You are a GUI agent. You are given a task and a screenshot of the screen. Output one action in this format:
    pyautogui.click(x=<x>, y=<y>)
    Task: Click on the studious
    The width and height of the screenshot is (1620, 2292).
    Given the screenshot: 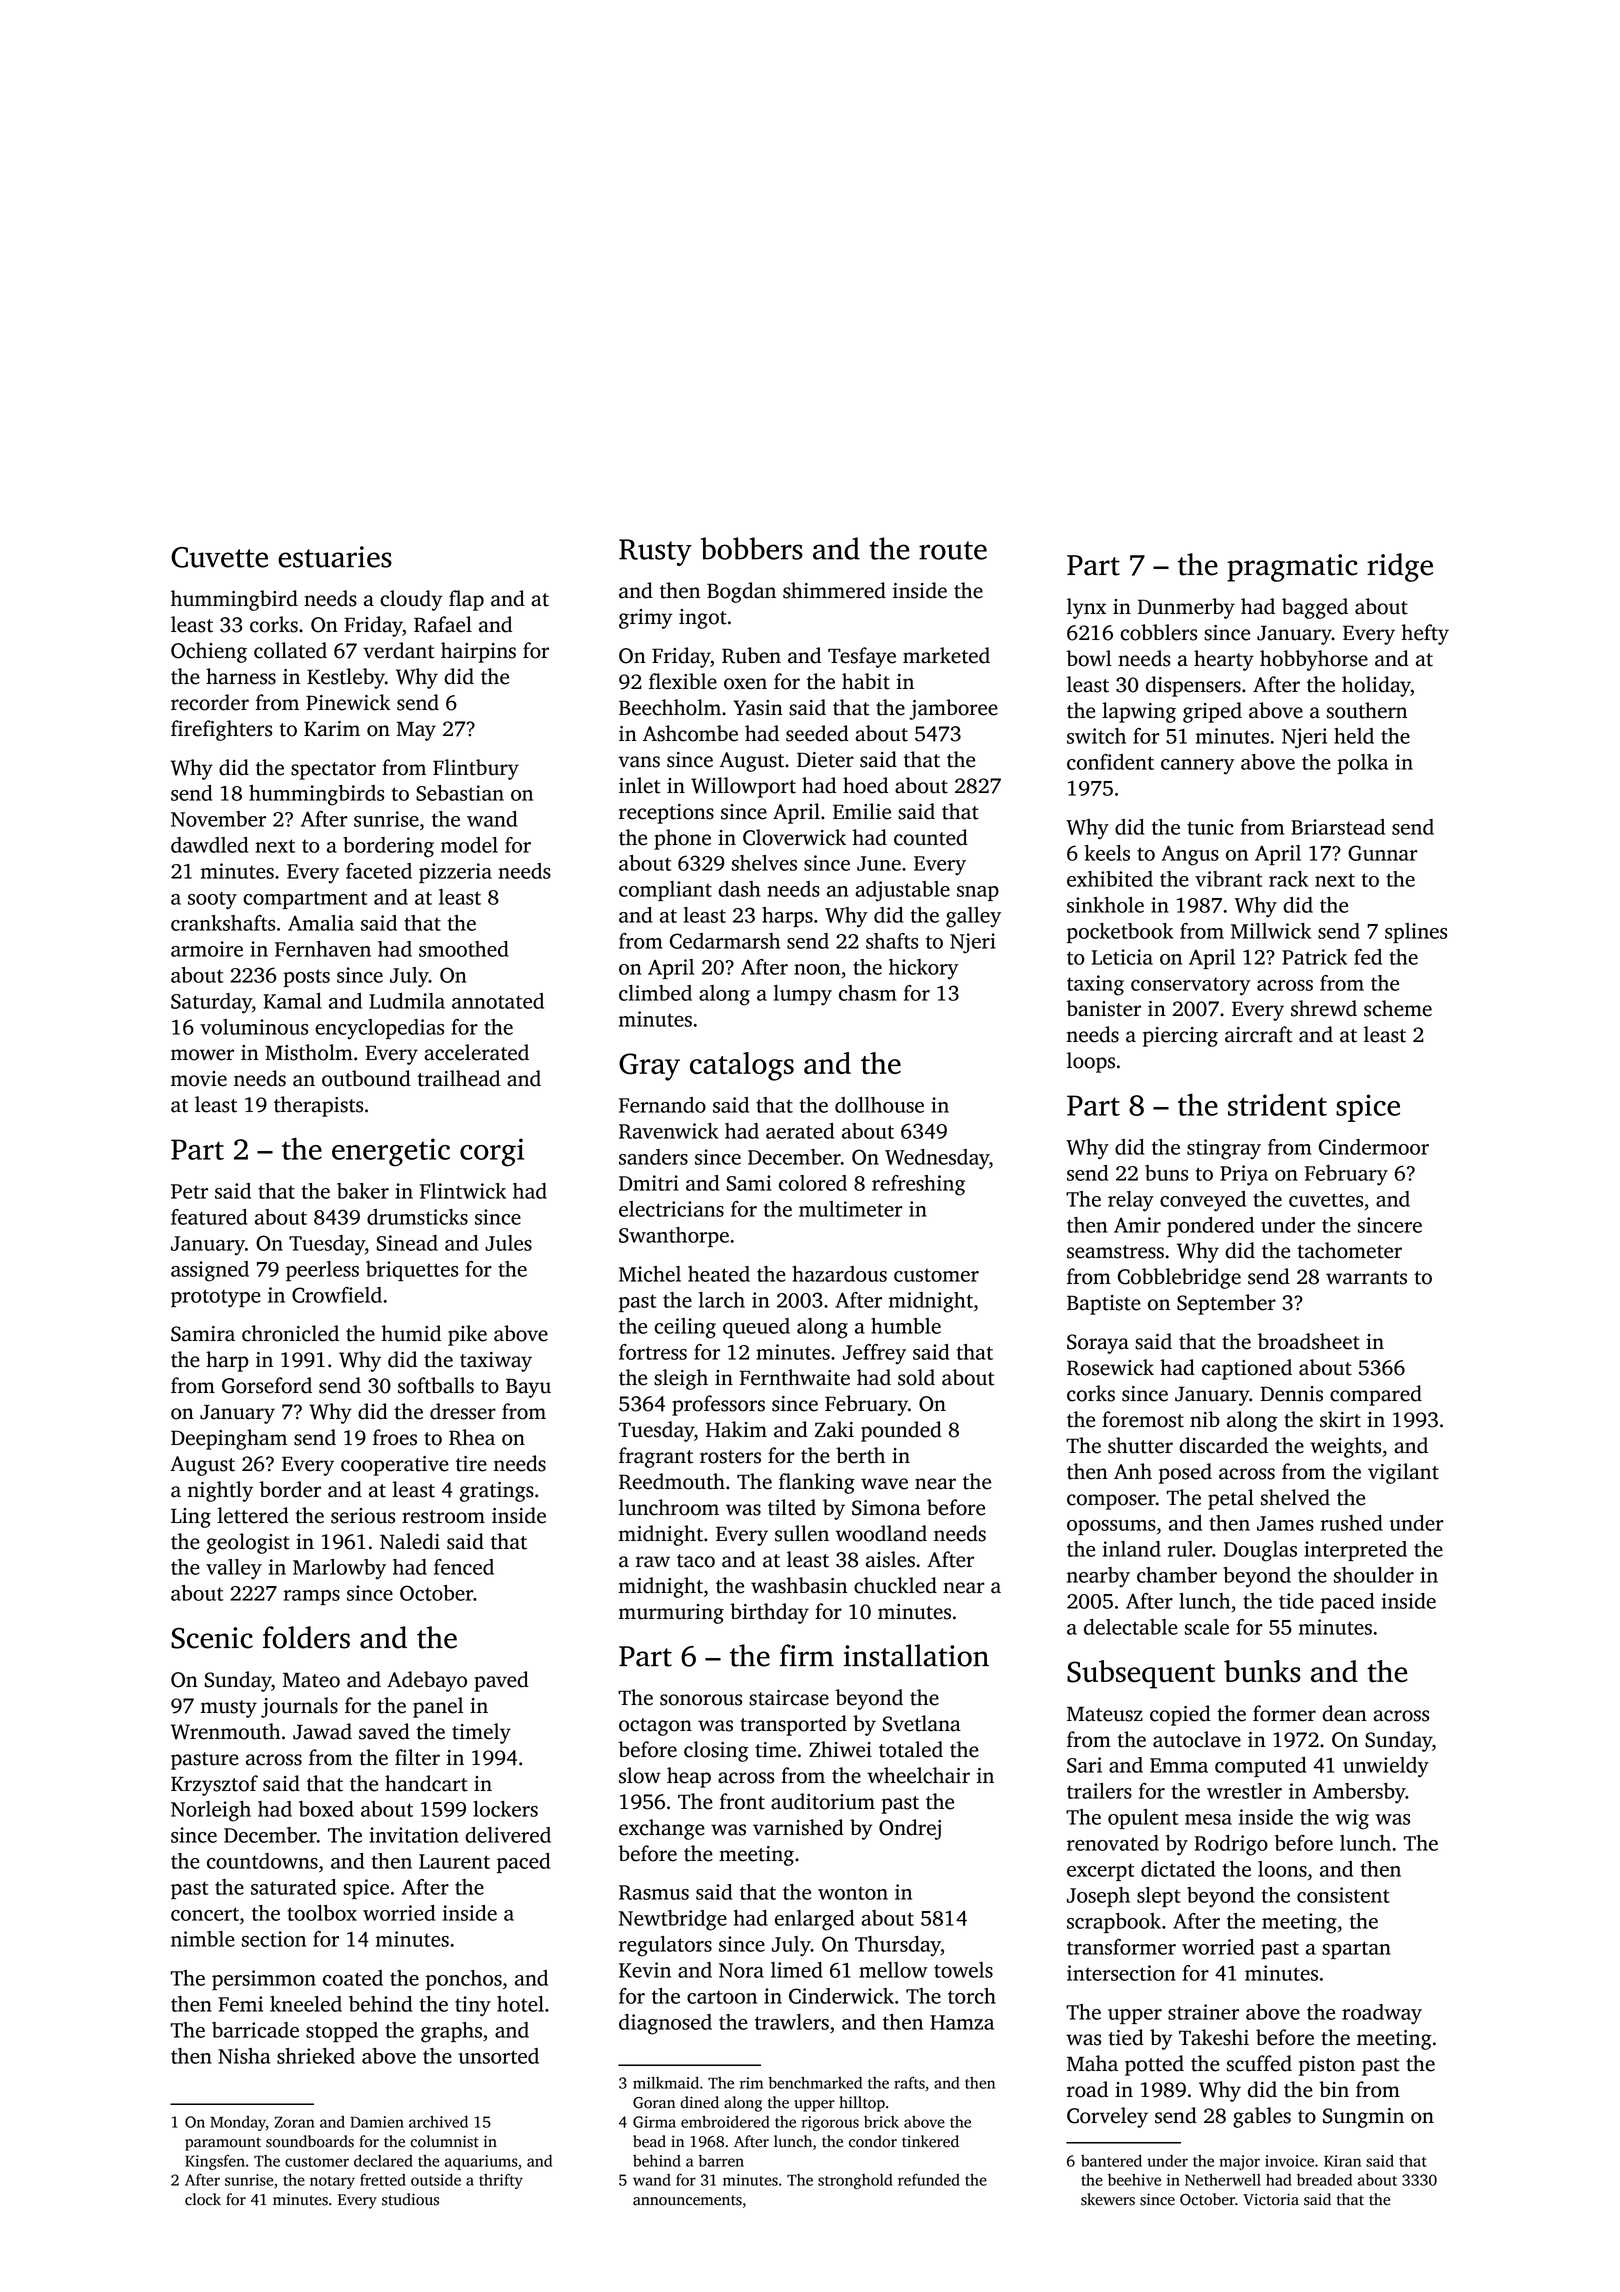 What is the action you would take?
    pyautogui.click(x=410, y=2199)
